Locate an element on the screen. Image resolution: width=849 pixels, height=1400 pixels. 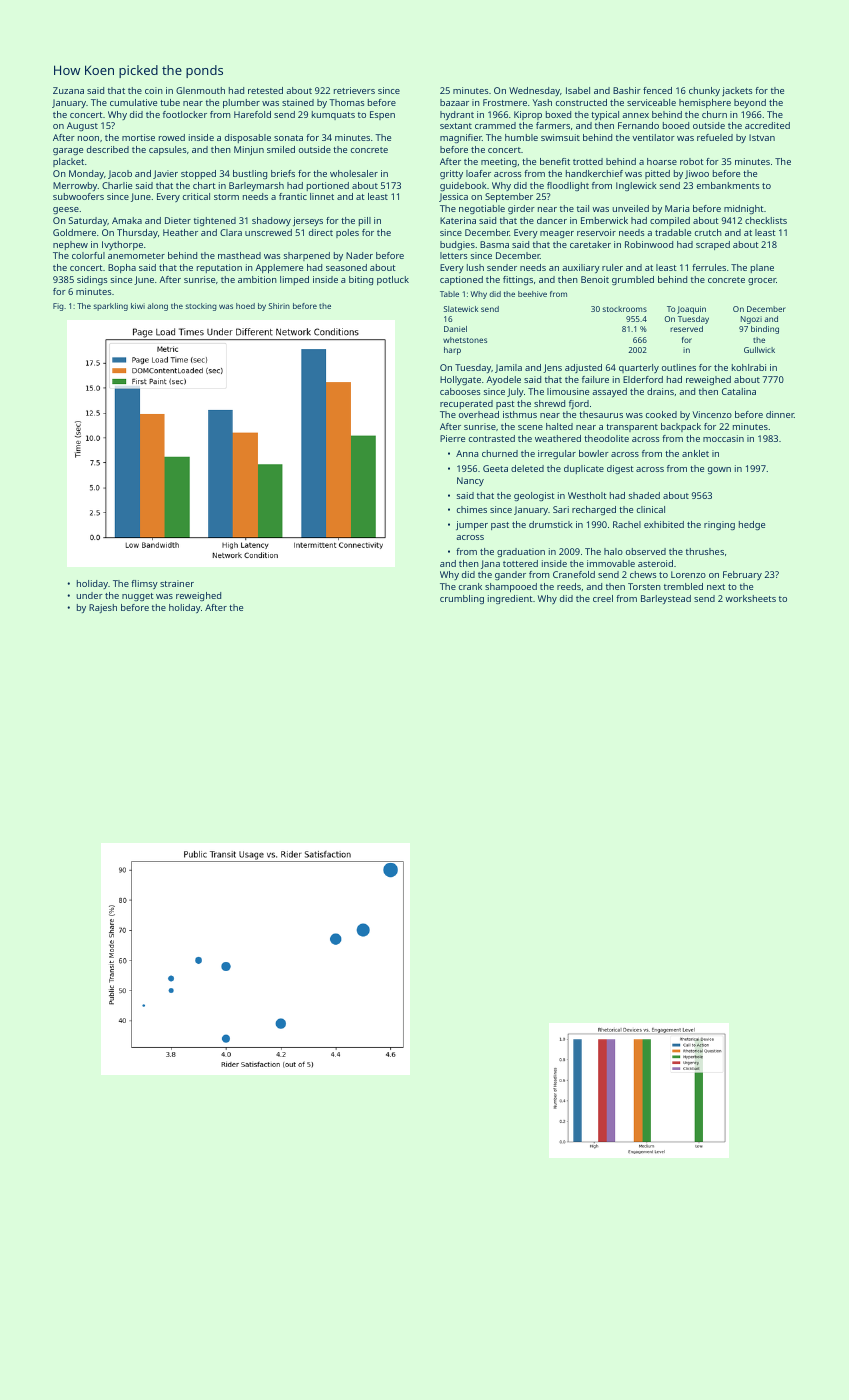
Jana is located at coordinates (490, 564).
